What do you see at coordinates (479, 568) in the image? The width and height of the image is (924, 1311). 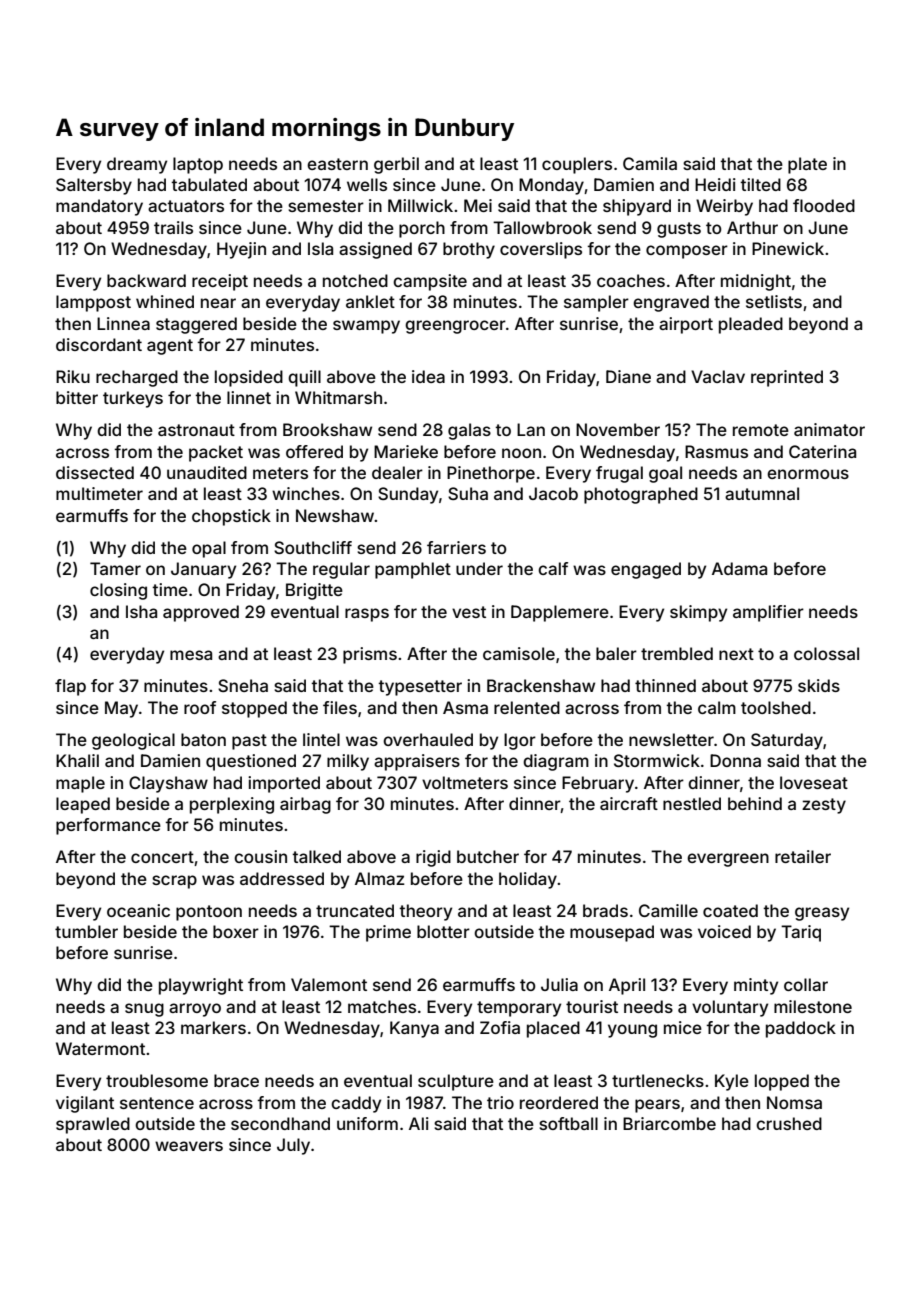 I see `under` at bounding box center [479, 568].
